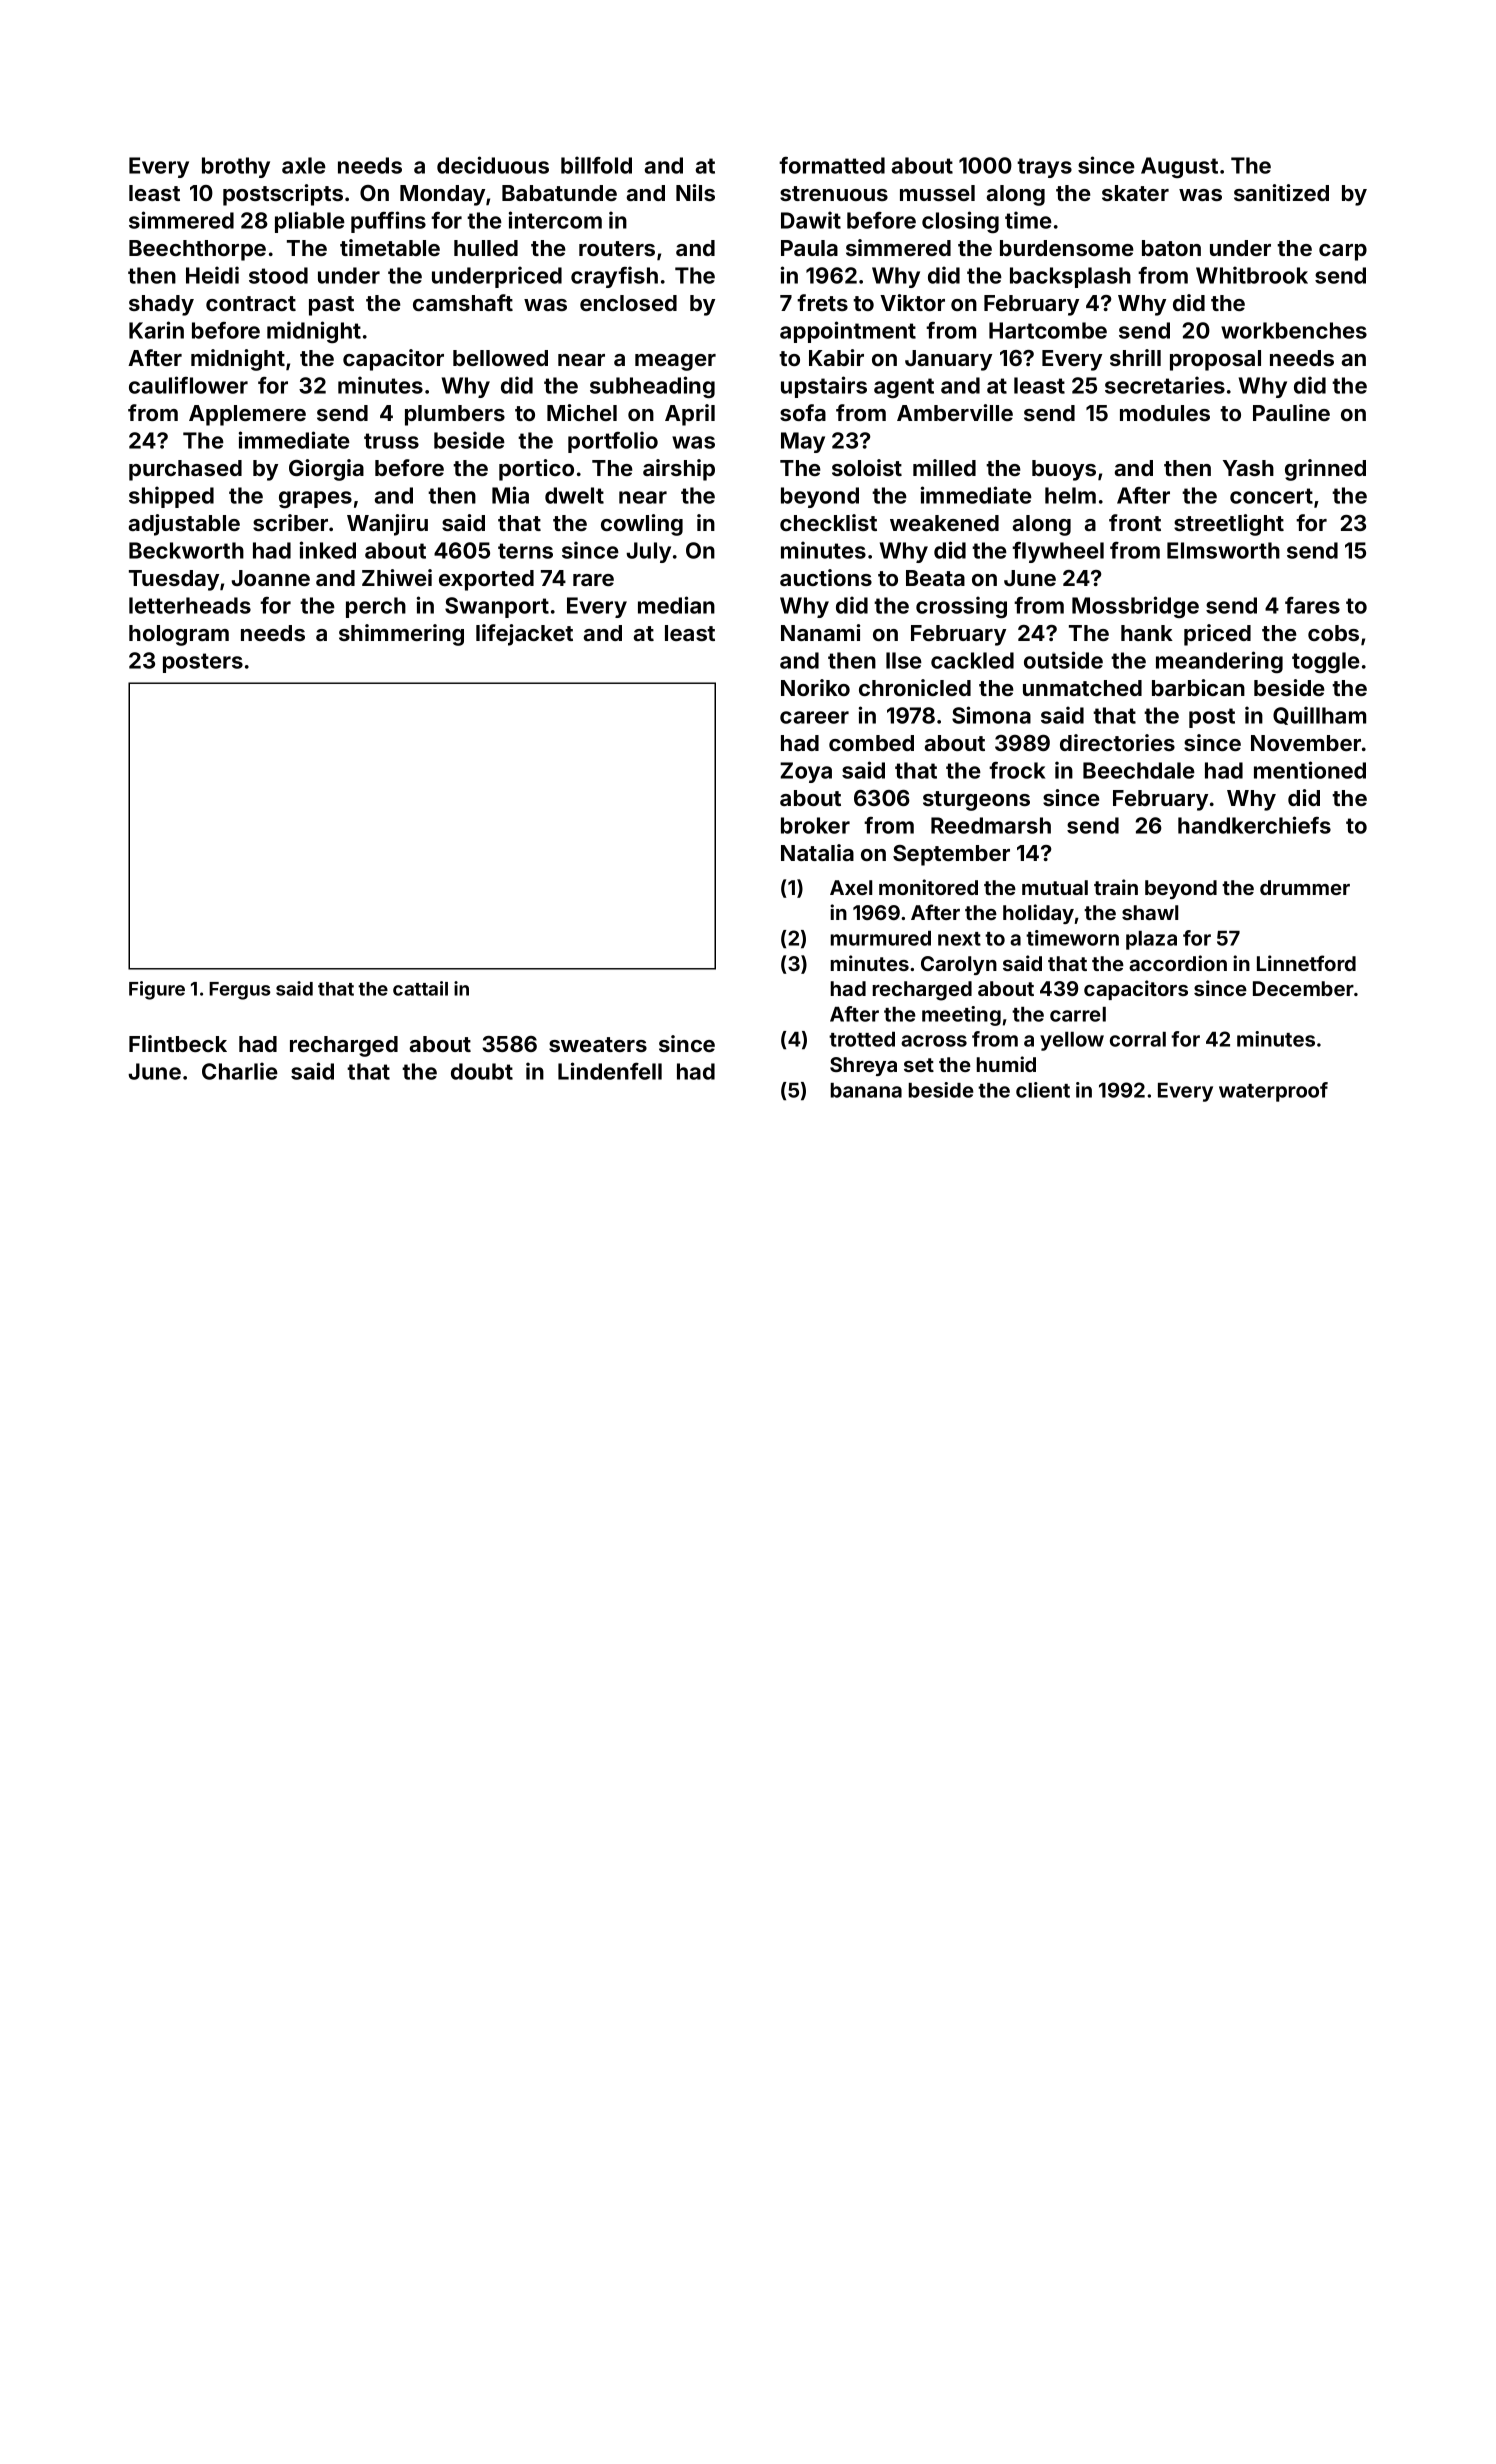  I want to click on hologram, so click(179, 635).
